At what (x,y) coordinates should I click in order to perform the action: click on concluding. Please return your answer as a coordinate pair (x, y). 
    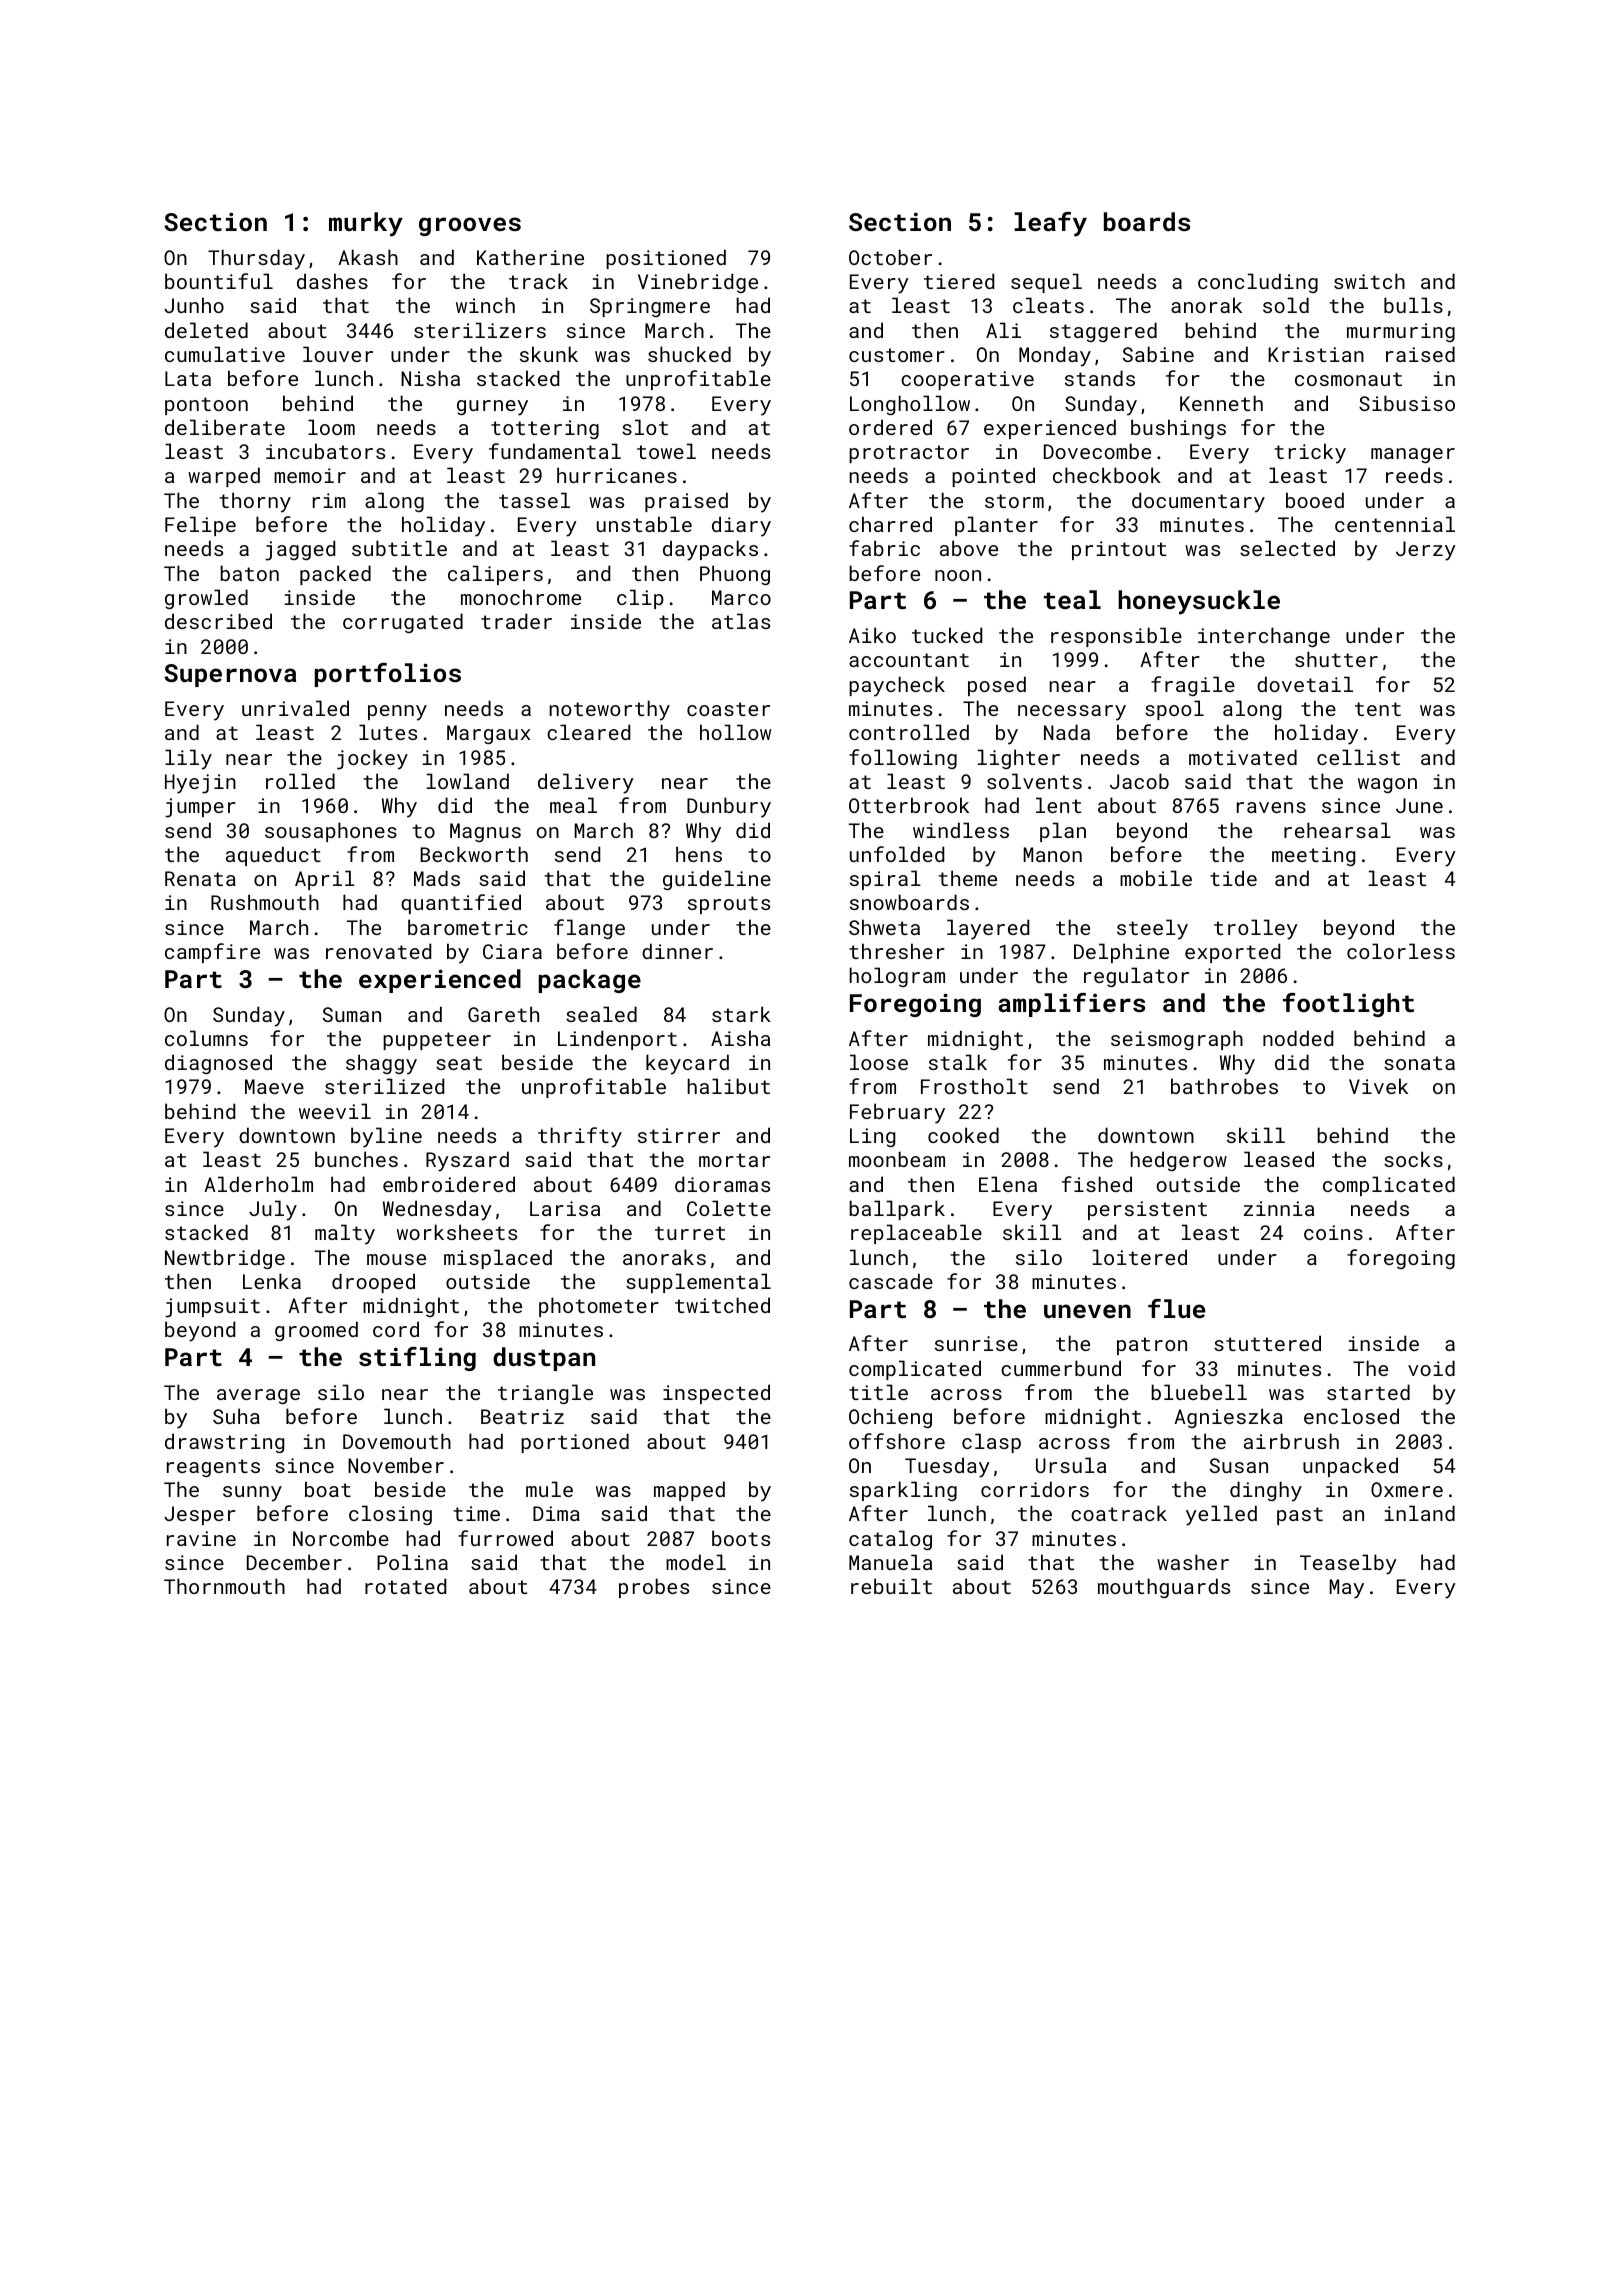
    Looking at the image, I should click on (1258, 283).
